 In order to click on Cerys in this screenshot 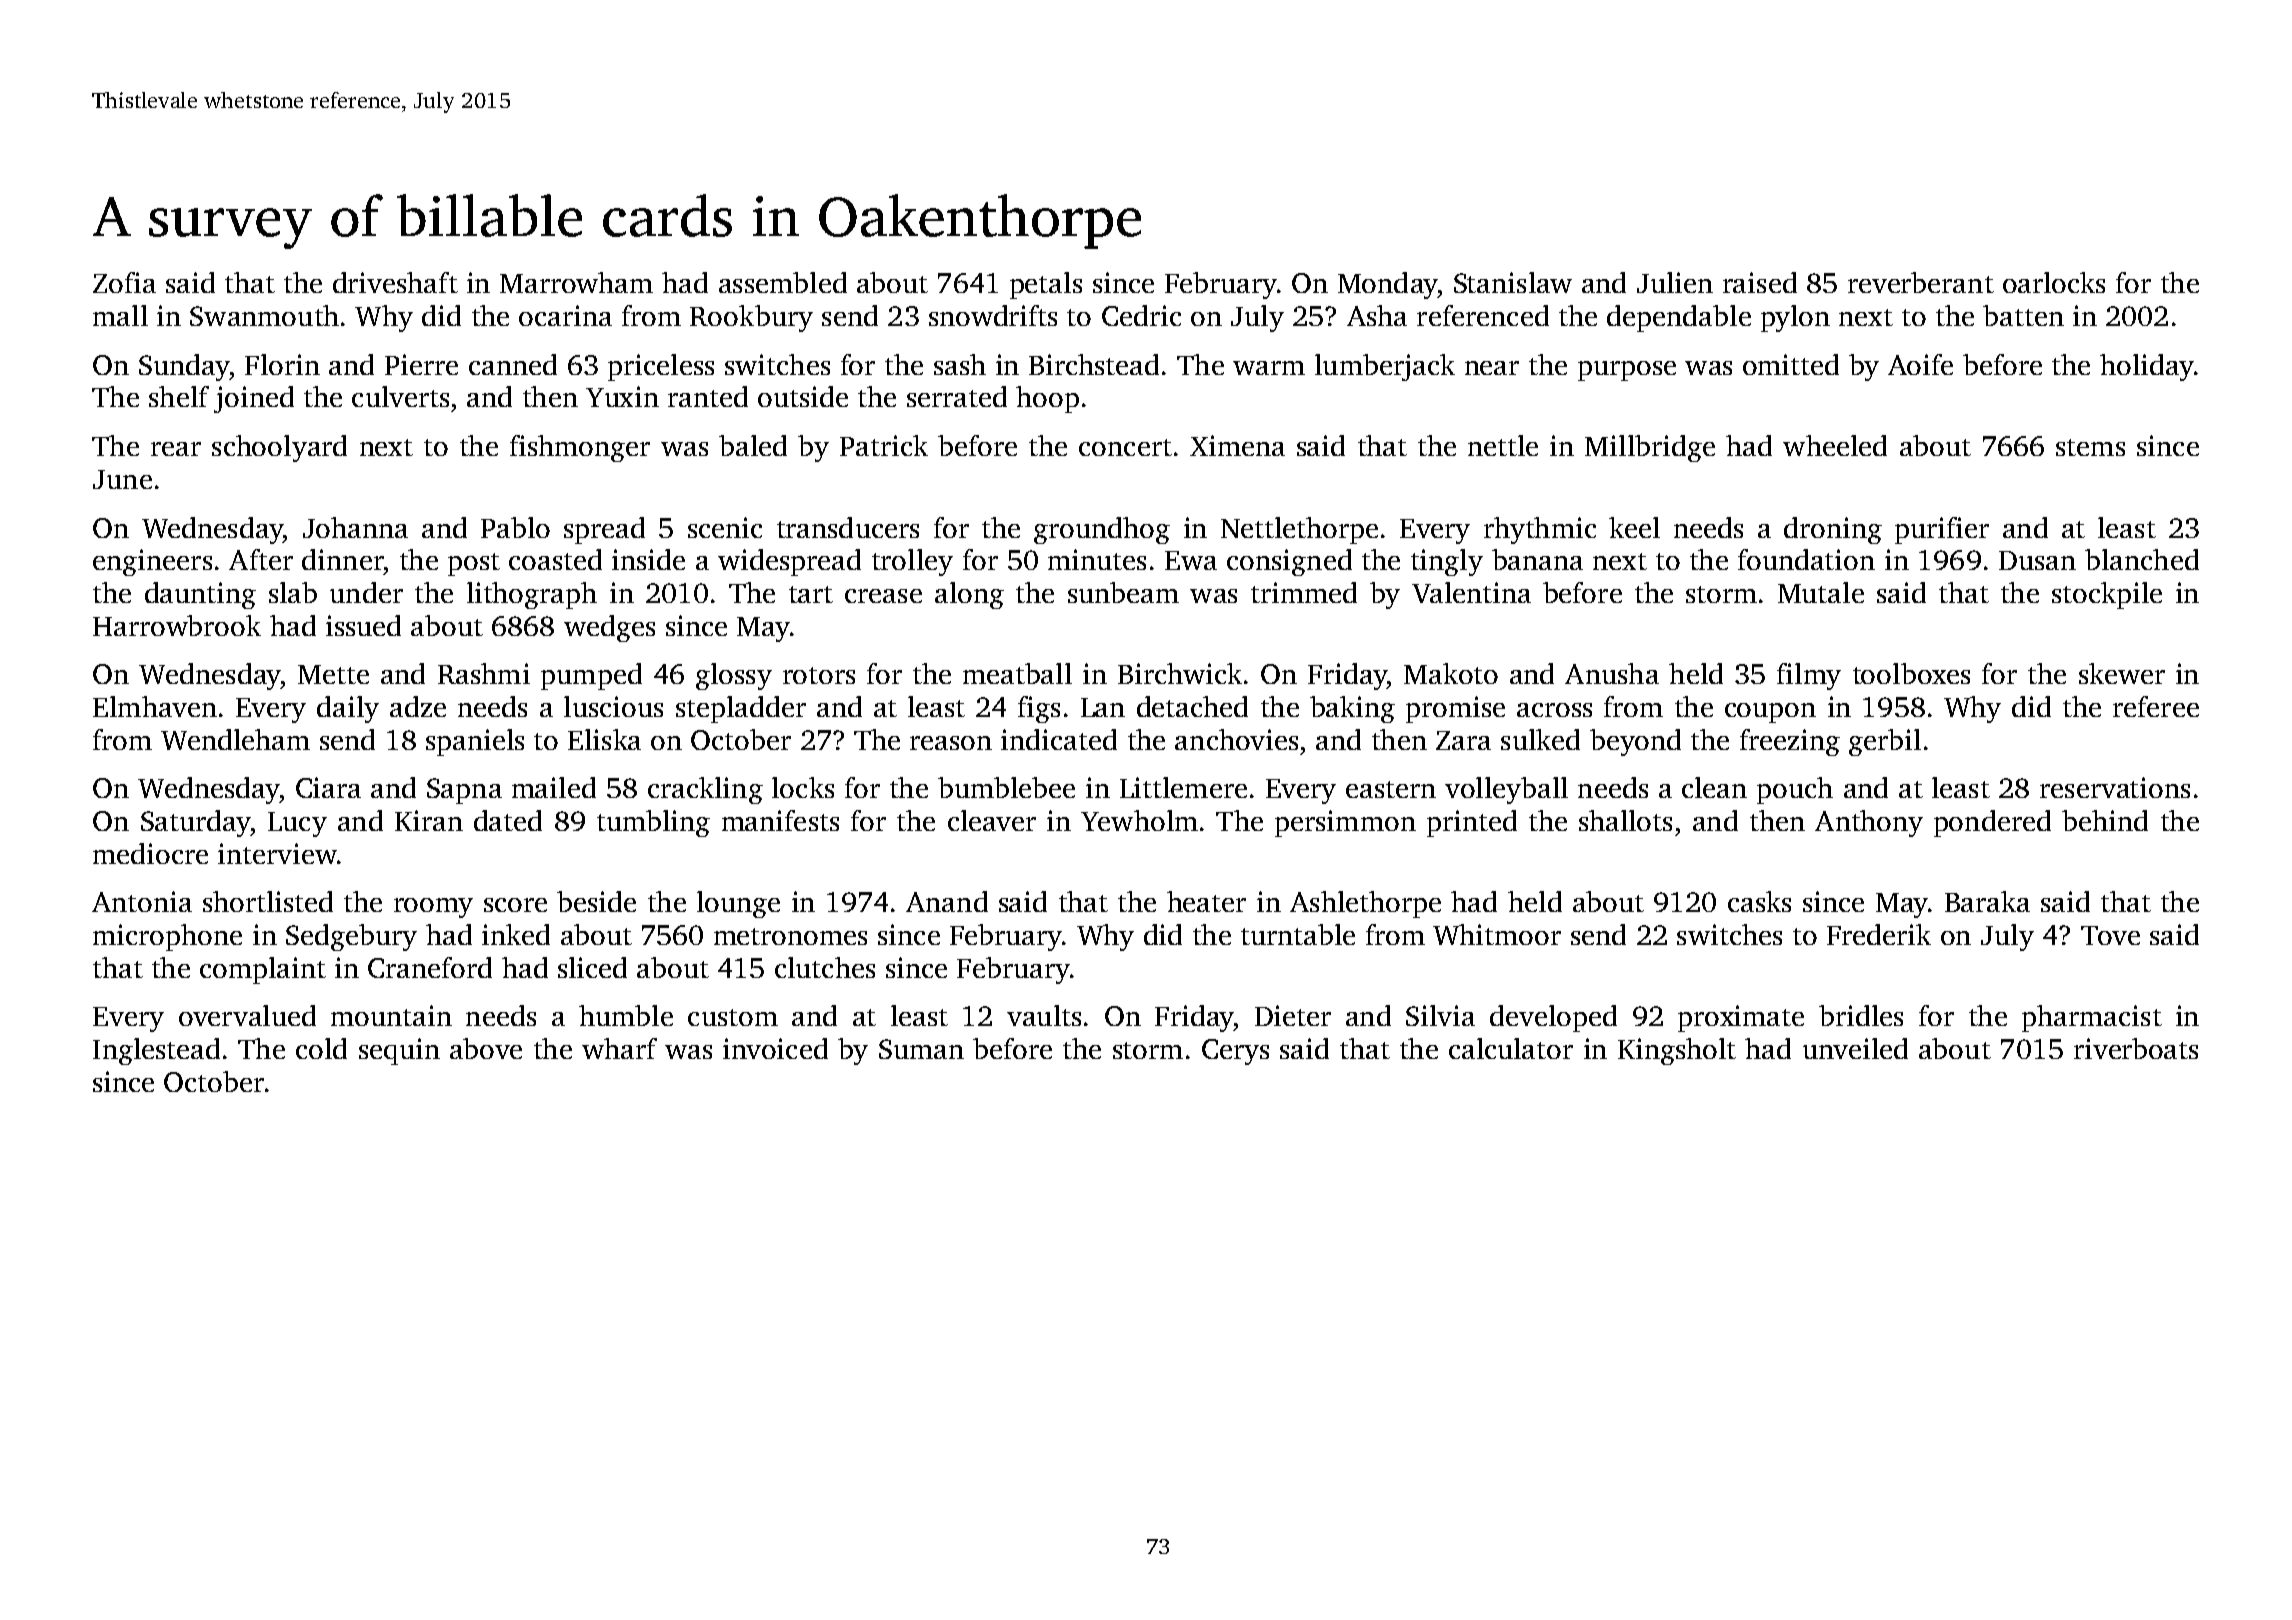, I will do `click(1235, 1052)`.
